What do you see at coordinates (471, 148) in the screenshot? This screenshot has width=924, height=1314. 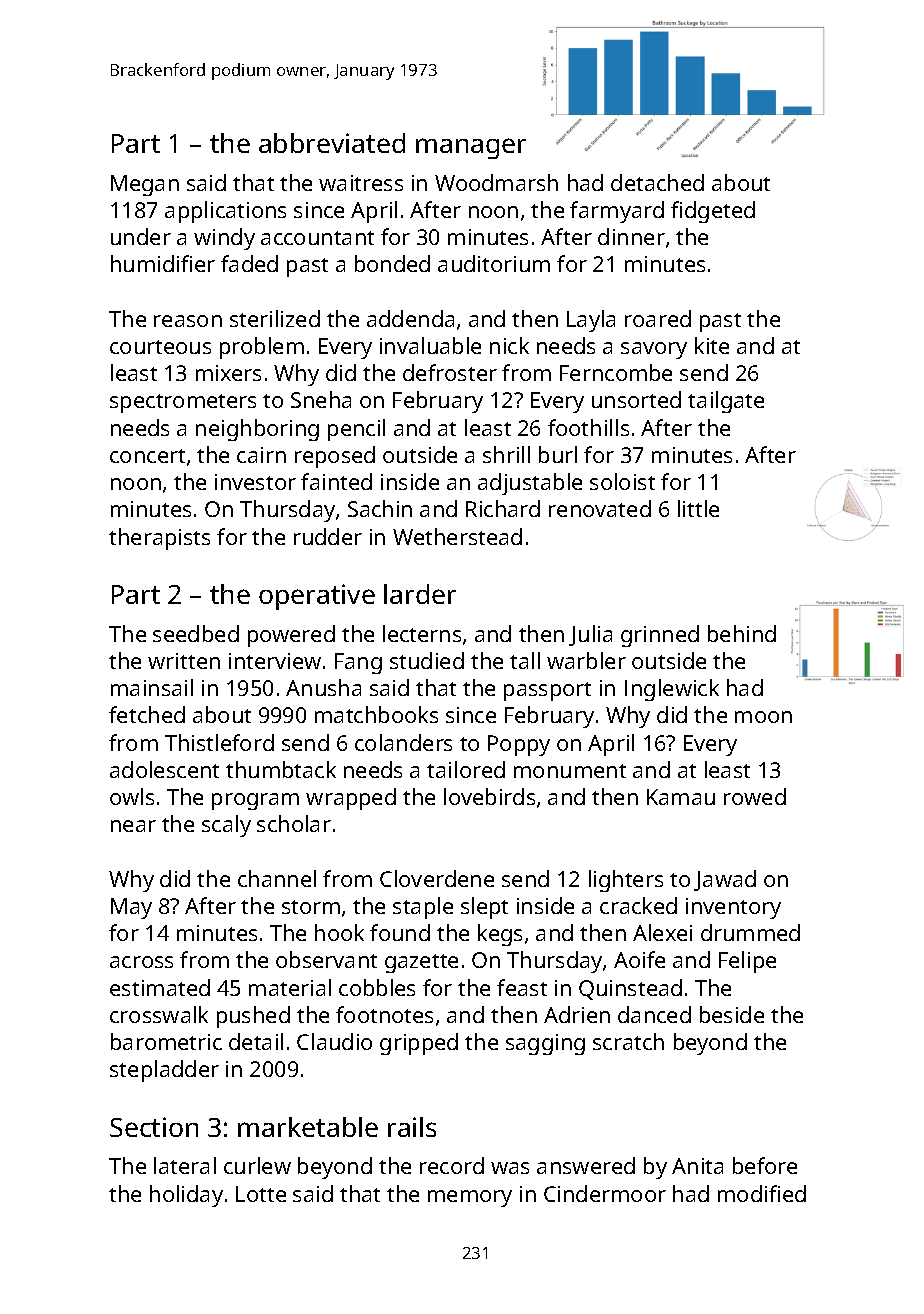 I see `manager` at bounding box center [471, 148].
